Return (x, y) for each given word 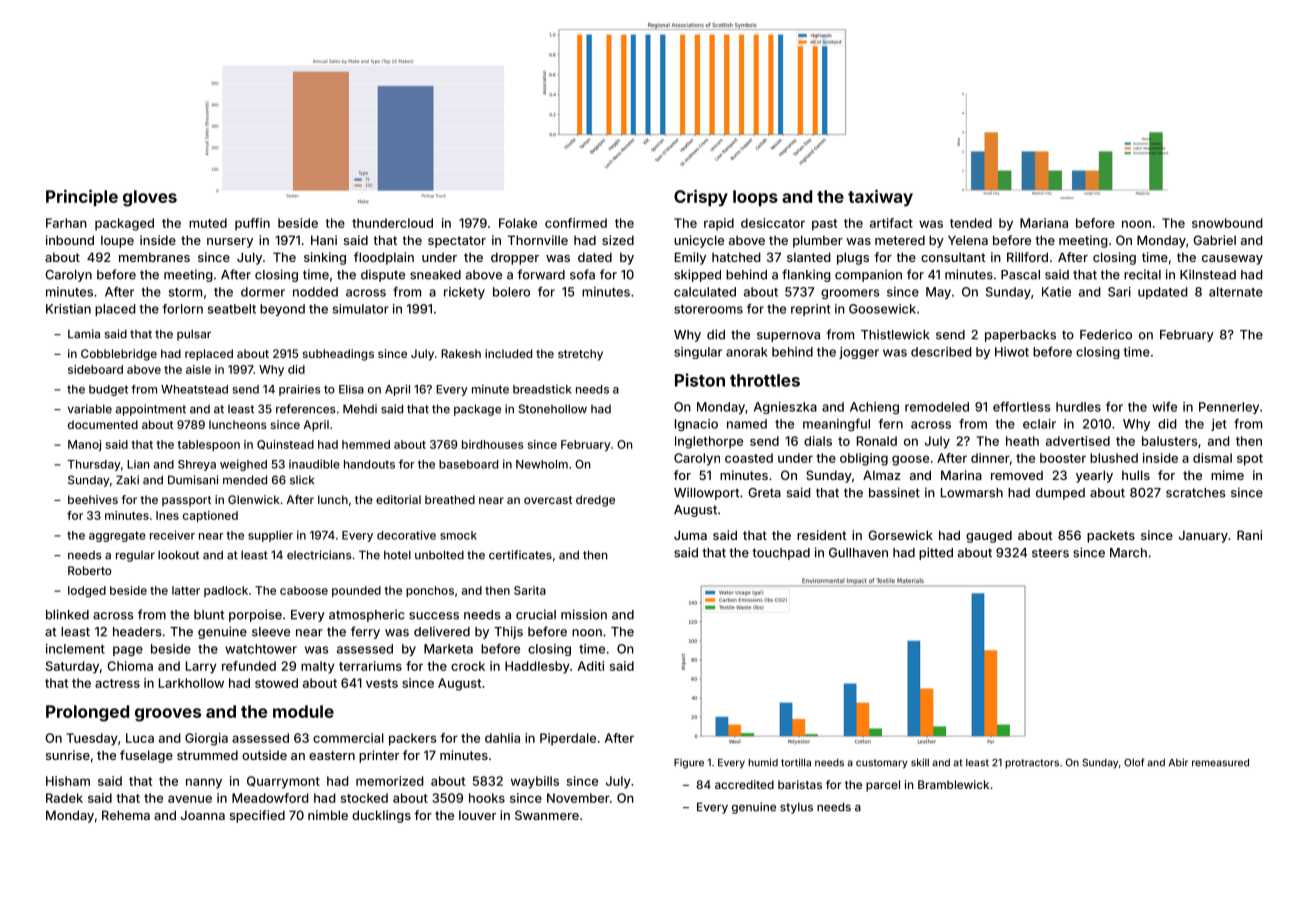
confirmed (576, 223)
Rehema (126, 815)
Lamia (84, 334)
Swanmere (547, 815)
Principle (82, 197)
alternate (1236, 292)
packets (1111, 536)
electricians (319, 555)
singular (698, 353)
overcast (548, 500)
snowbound (1227, 223)
